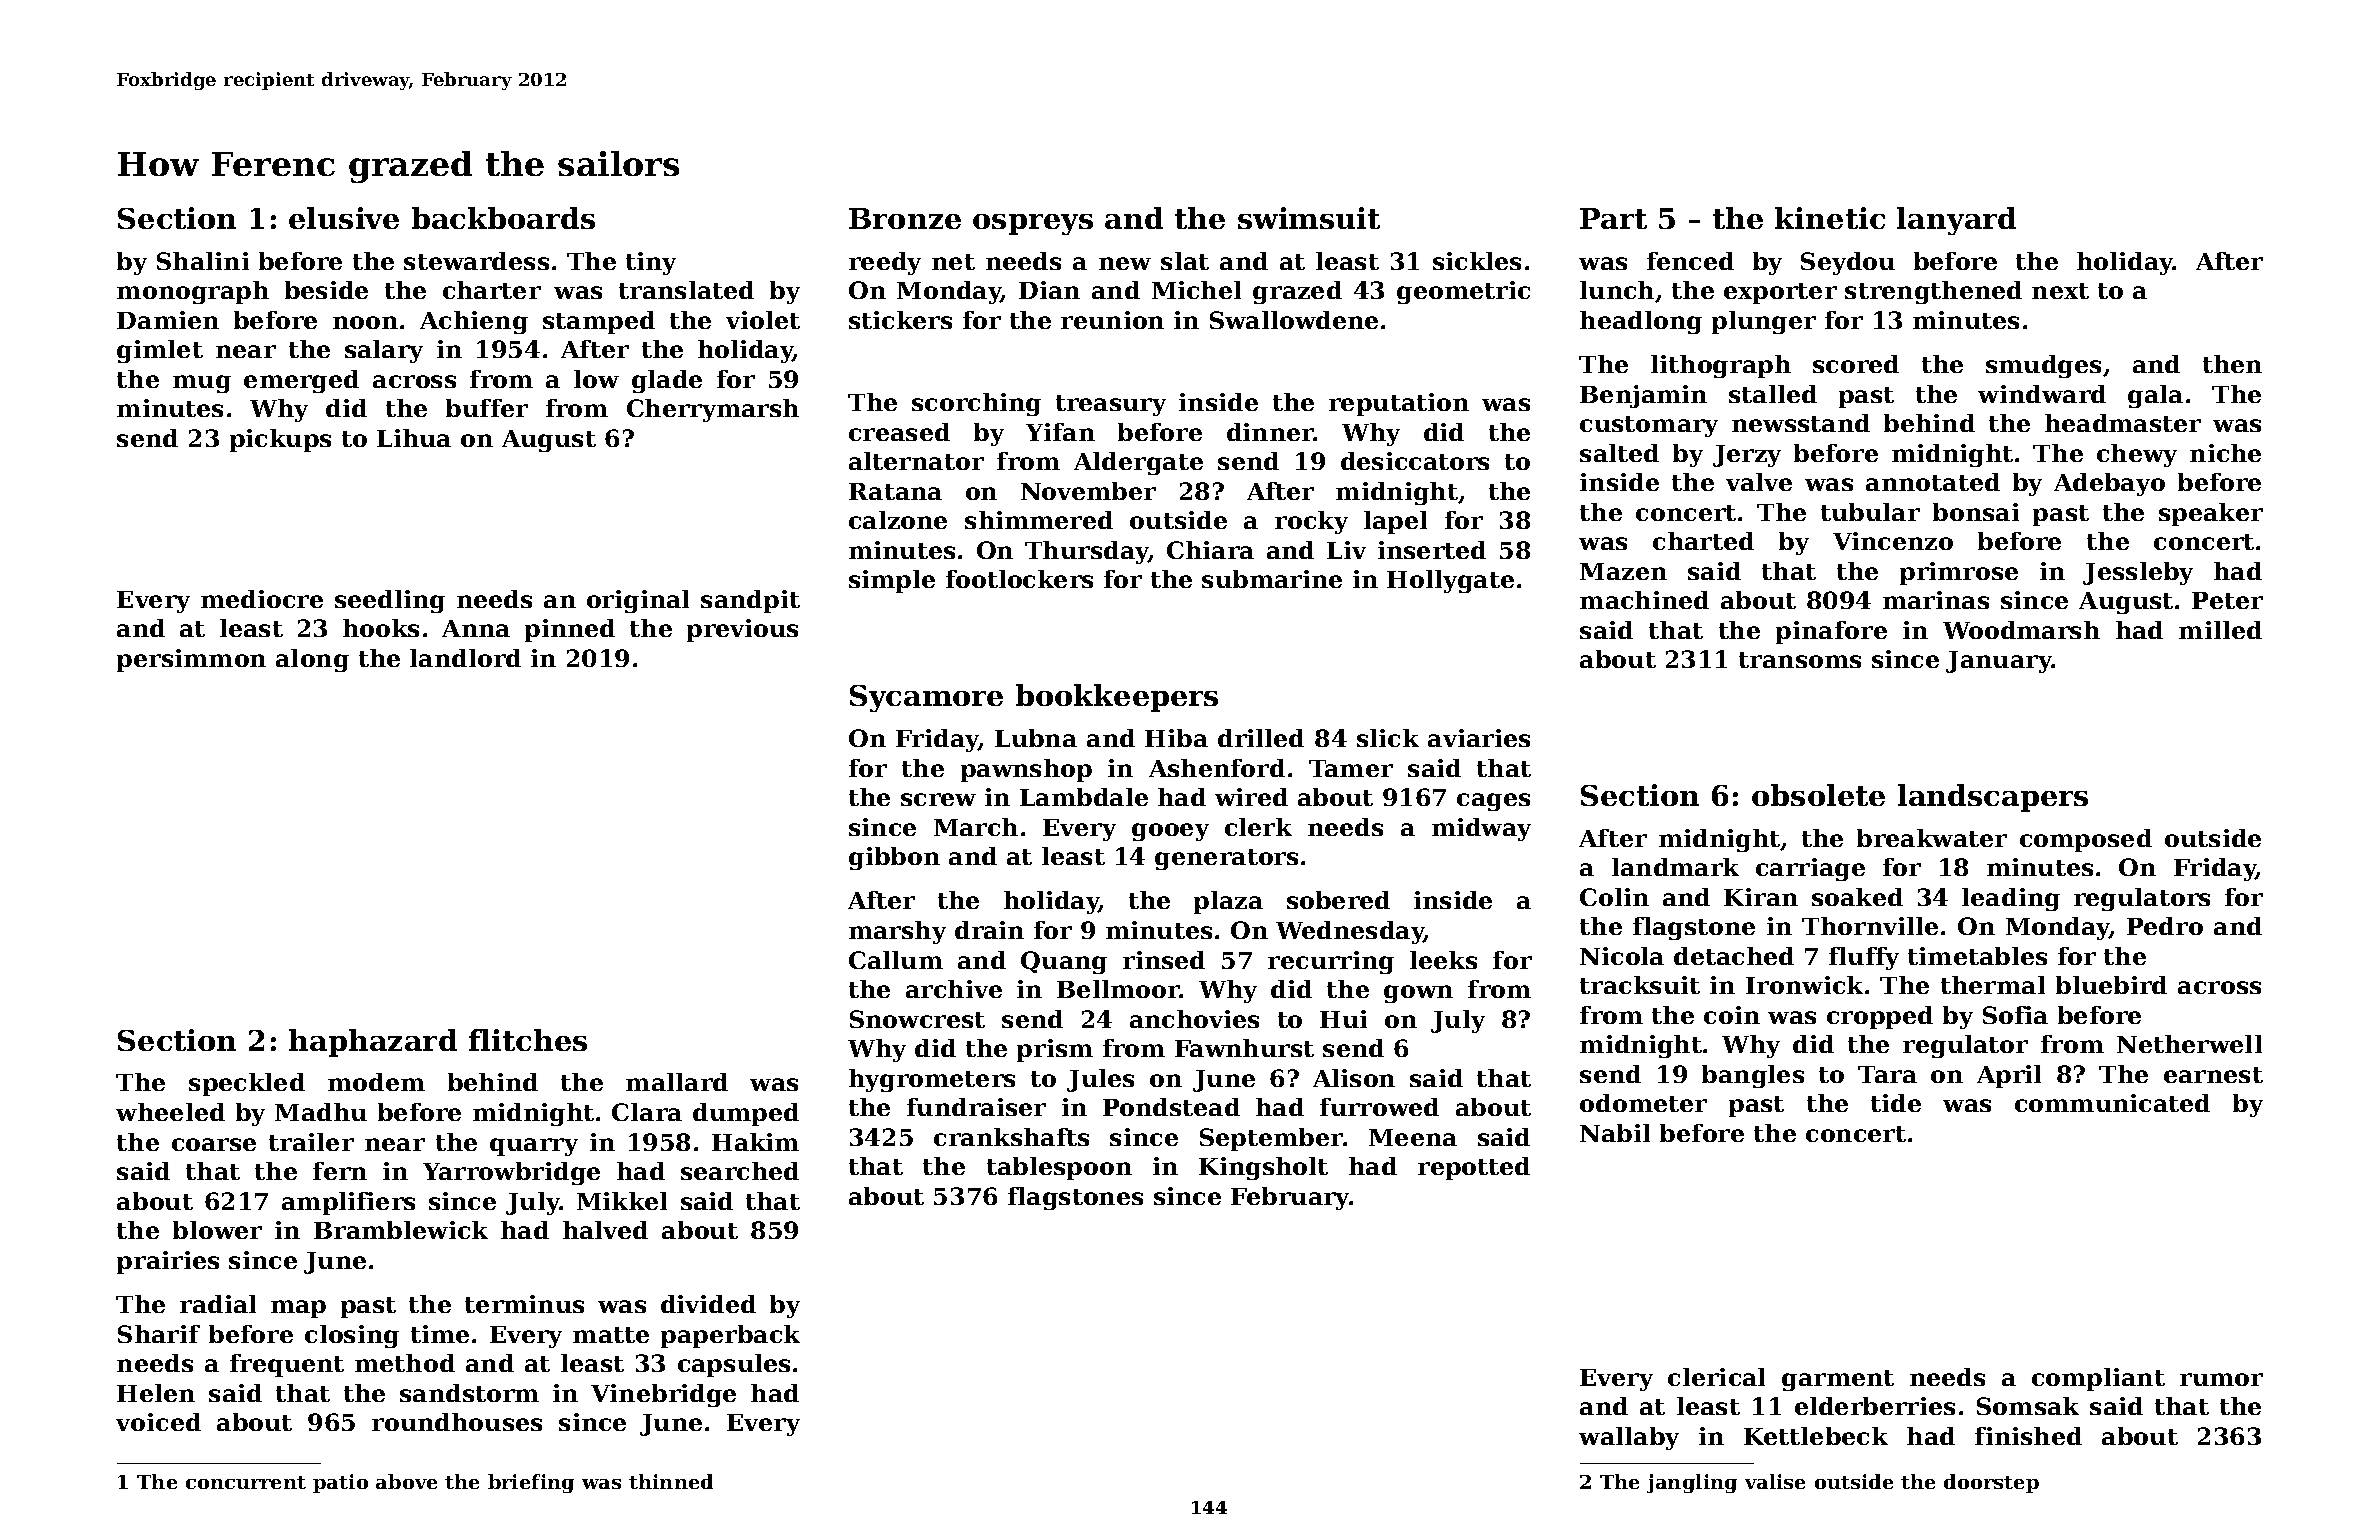 Image resolution: width=2380 pixels, height=1540 pixels. I want to click on elusive, so click(344, 218).
